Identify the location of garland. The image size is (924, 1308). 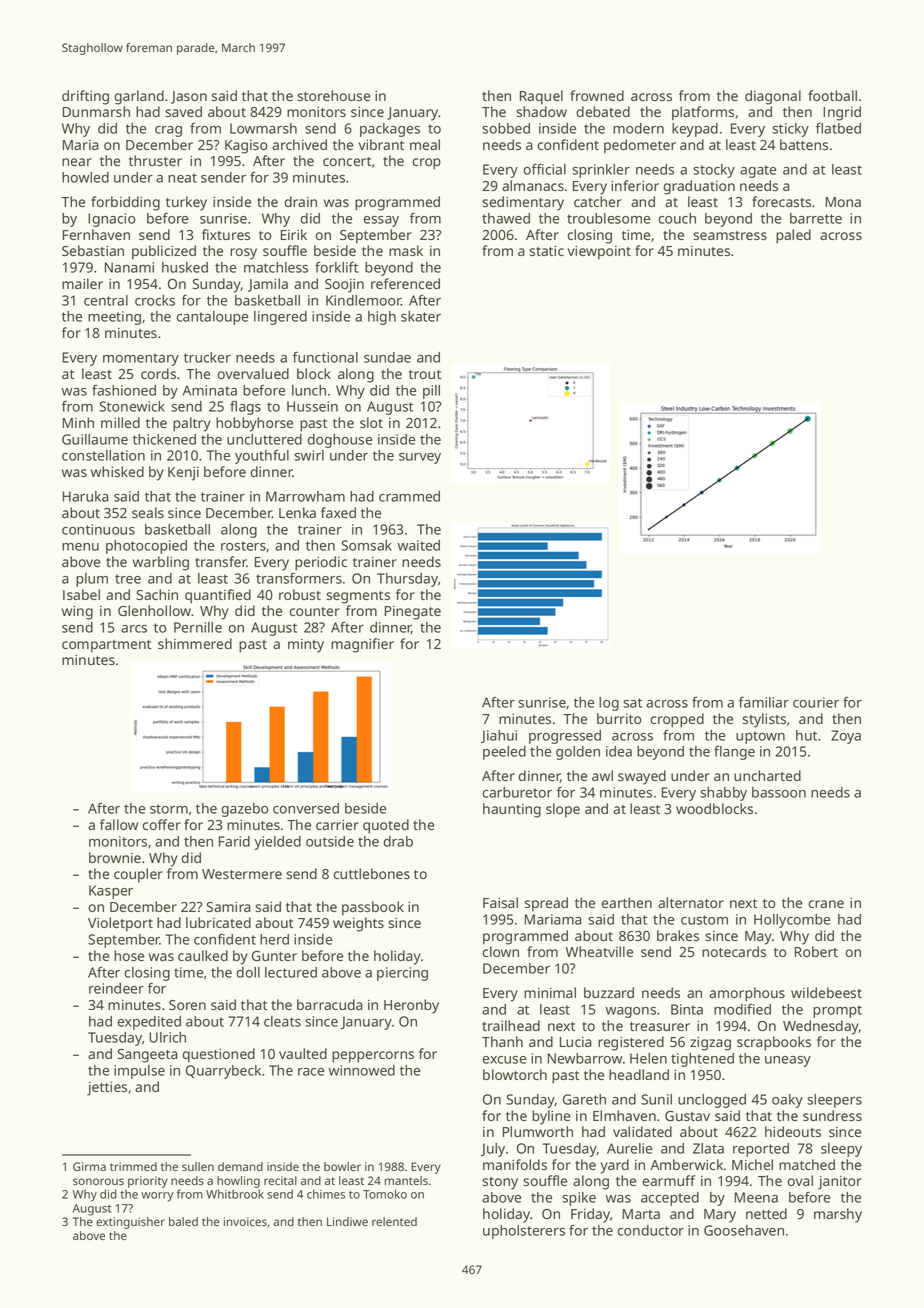
(139, 97).
